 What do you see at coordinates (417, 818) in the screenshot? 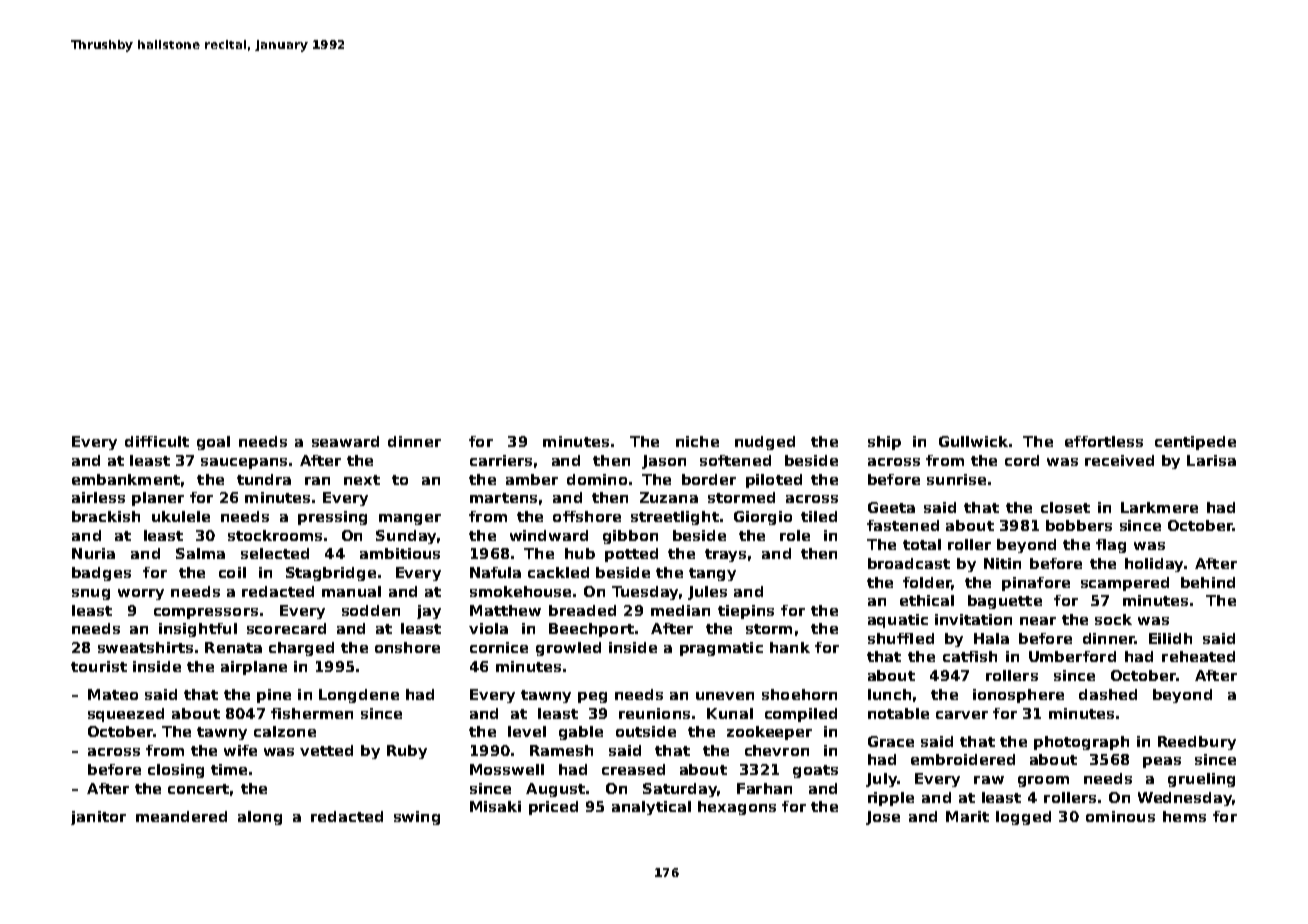
I see `swing` at bounding box center [417, 818].
